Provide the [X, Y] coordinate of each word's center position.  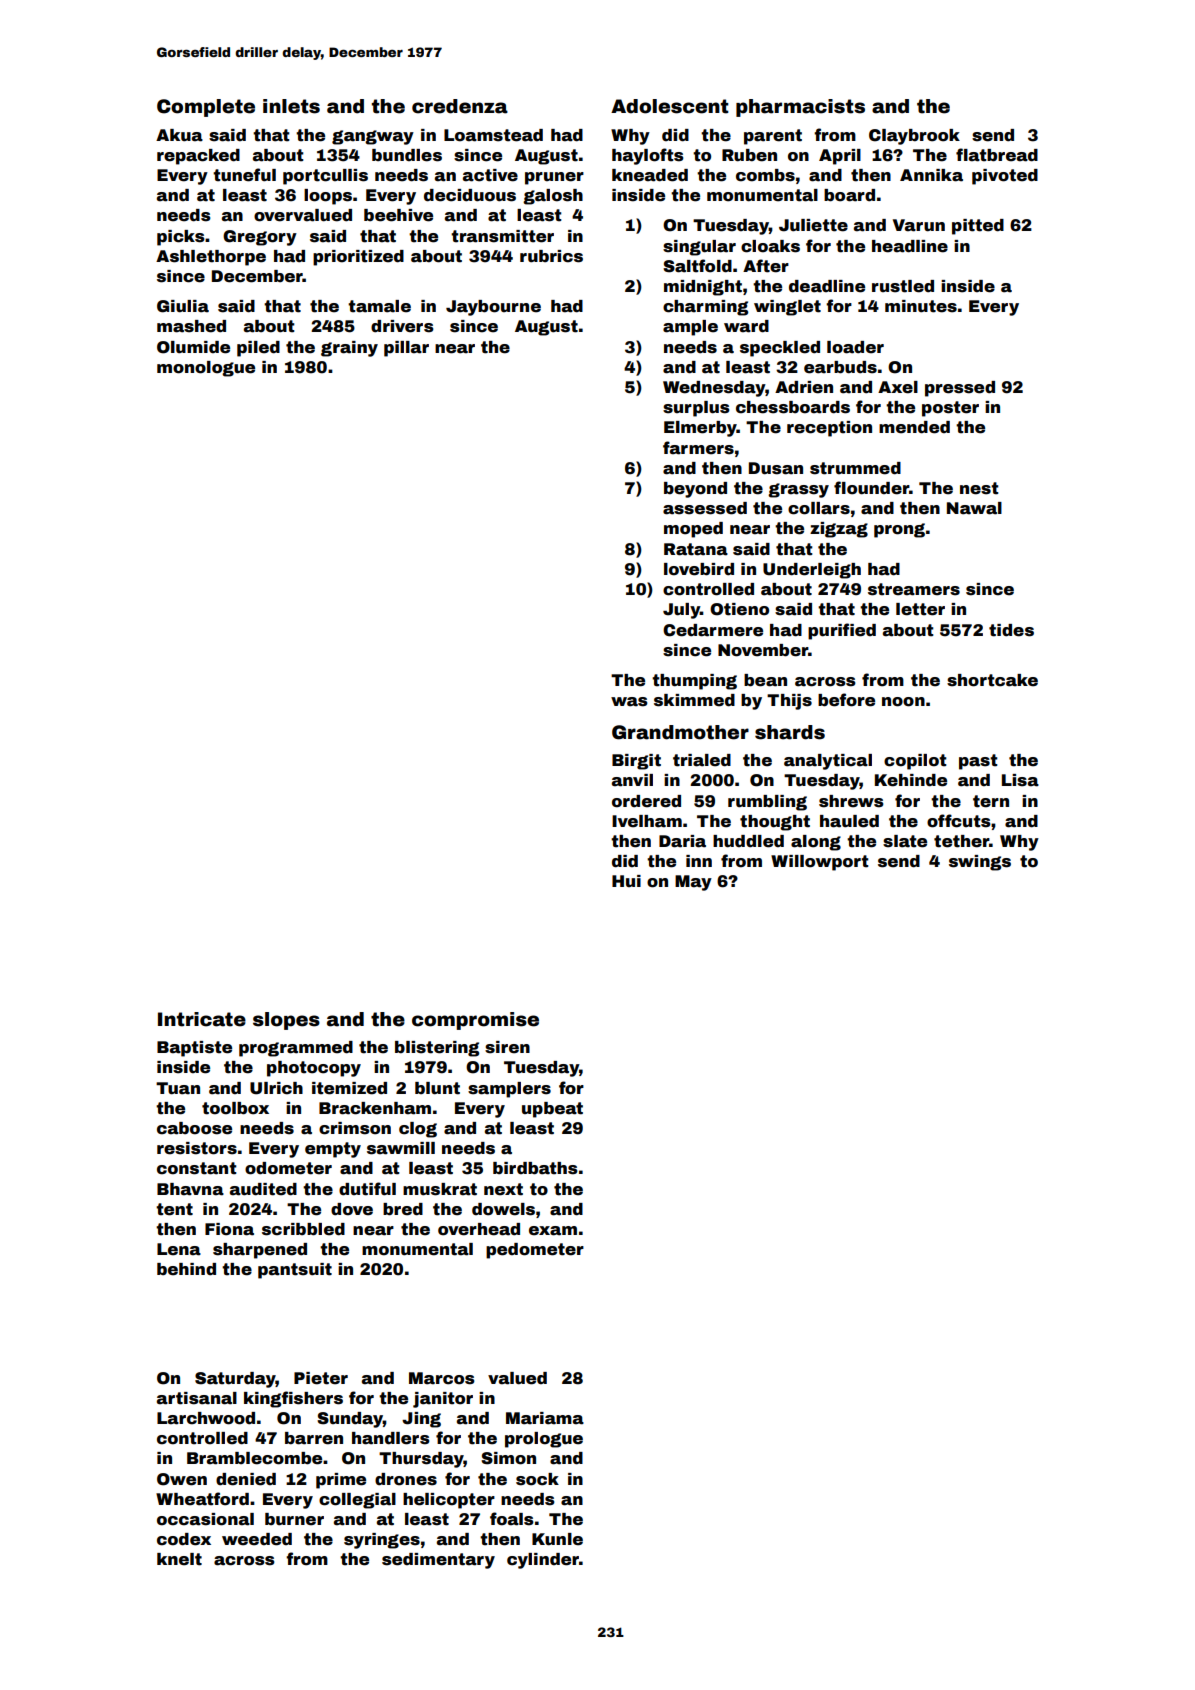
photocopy [314, 1069]
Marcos [442, 1378]
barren [314, 1438]
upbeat [552, 1110]
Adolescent [670, 106]
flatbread [997, 155]
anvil [632, 780]
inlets [291, 106]
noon [903, 702]
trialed [702, 760]
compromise [475, 1021]
